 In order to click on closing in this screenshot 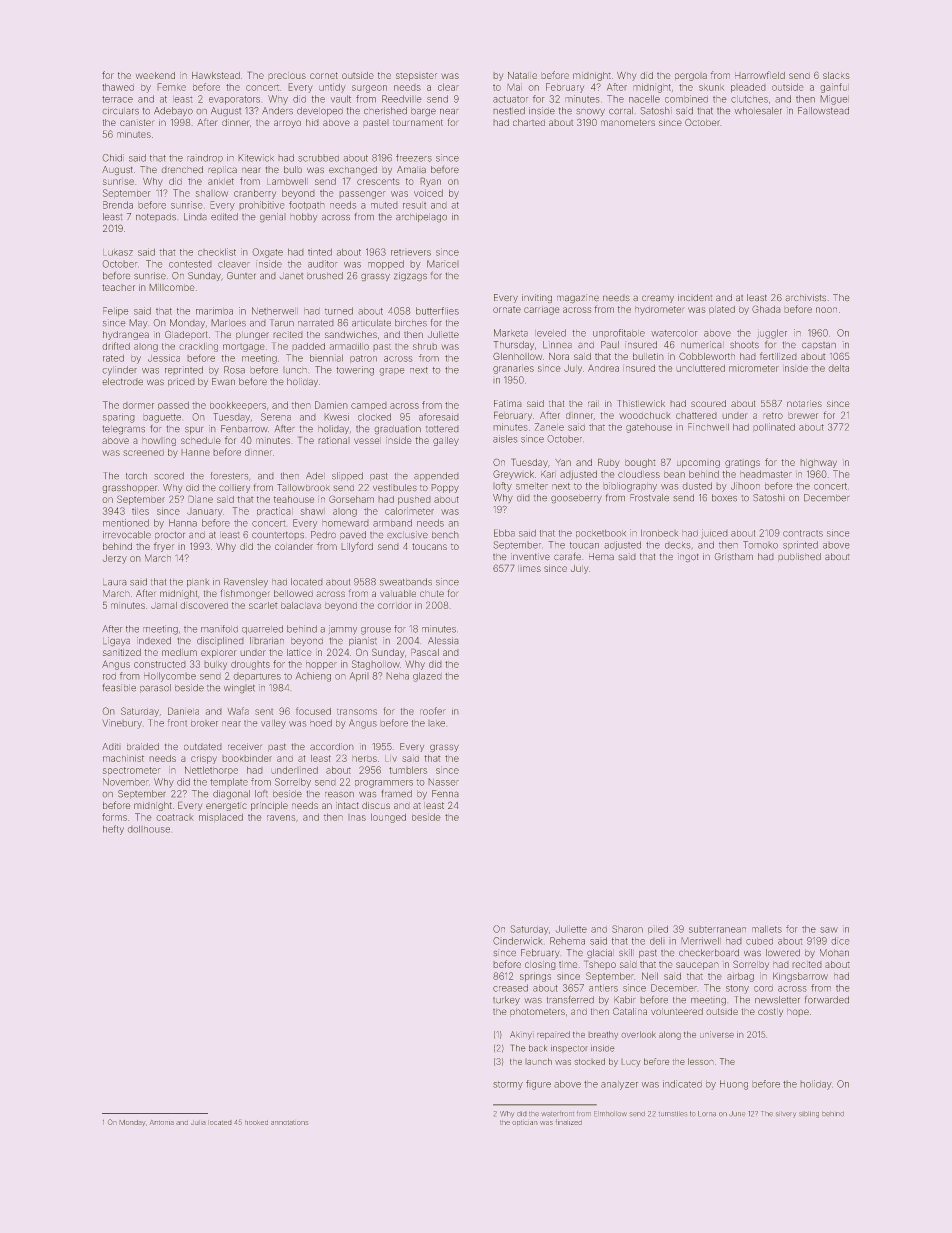, I will do `click(540, 965)`.
